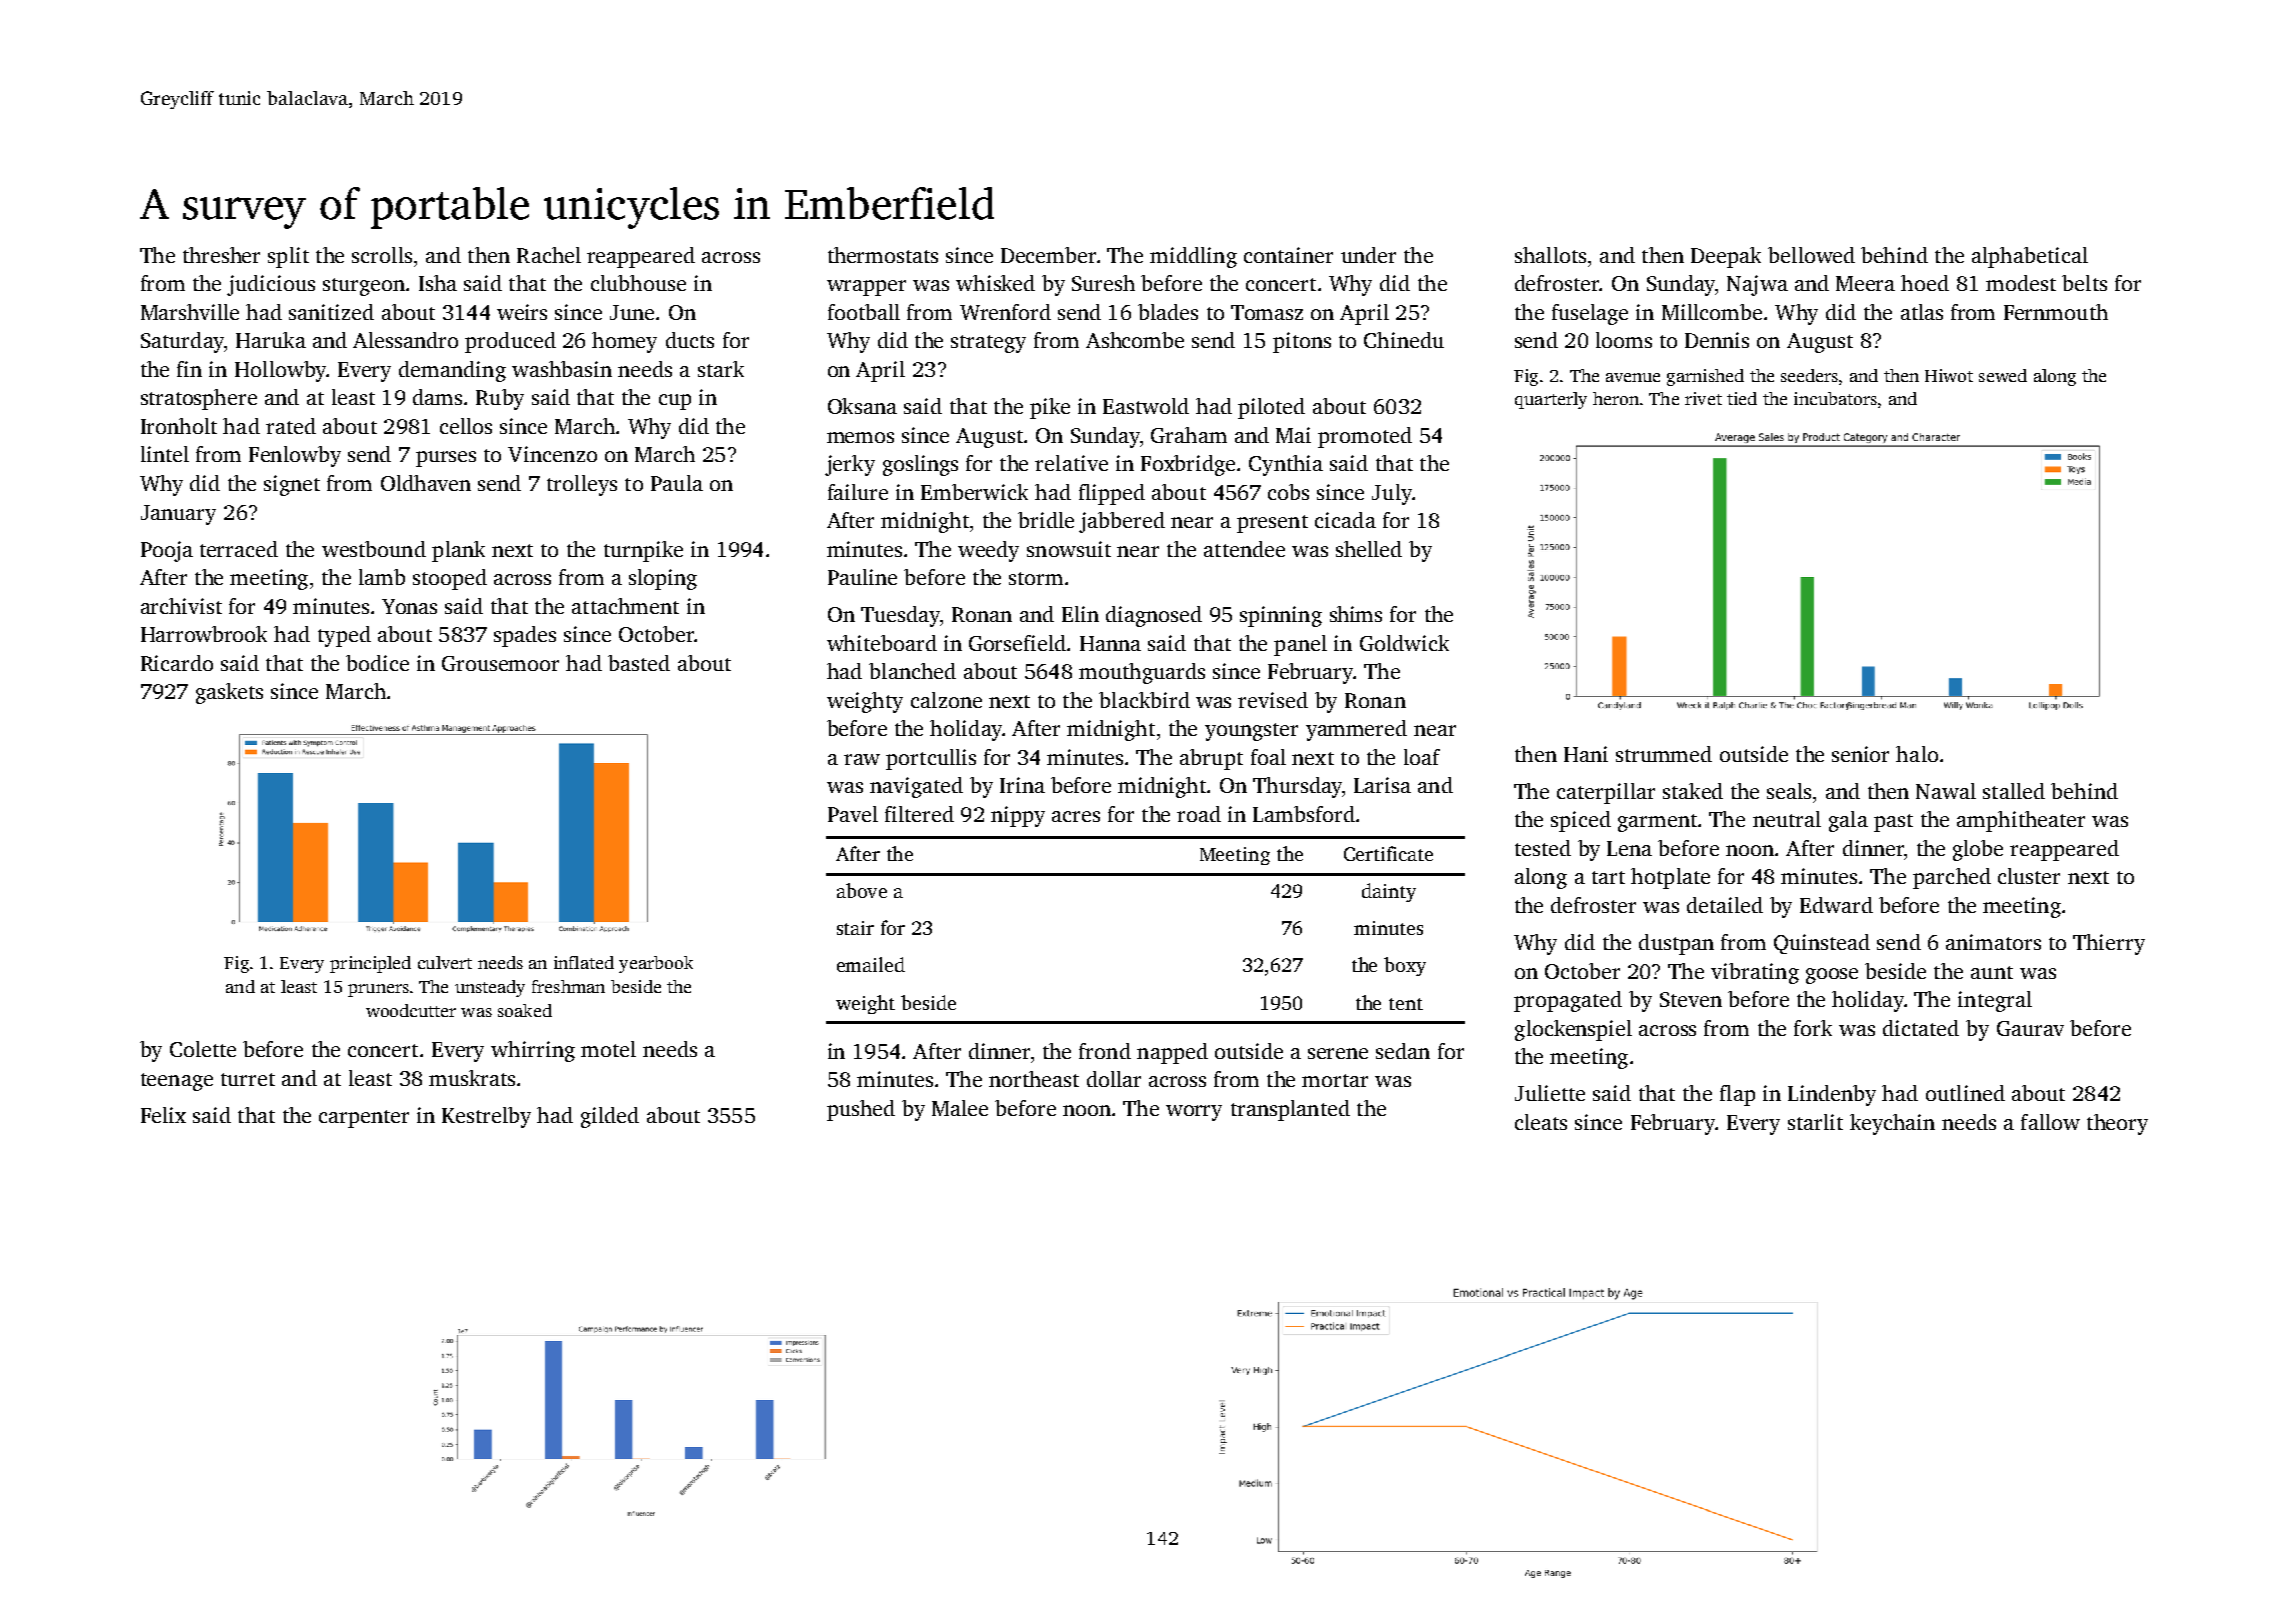 The height and width of the screenshot is (1620, 2292). What do you see at coordinates (409, 606) in the screenshot?
I see `Yonas` at bounding box center [409, 606].
